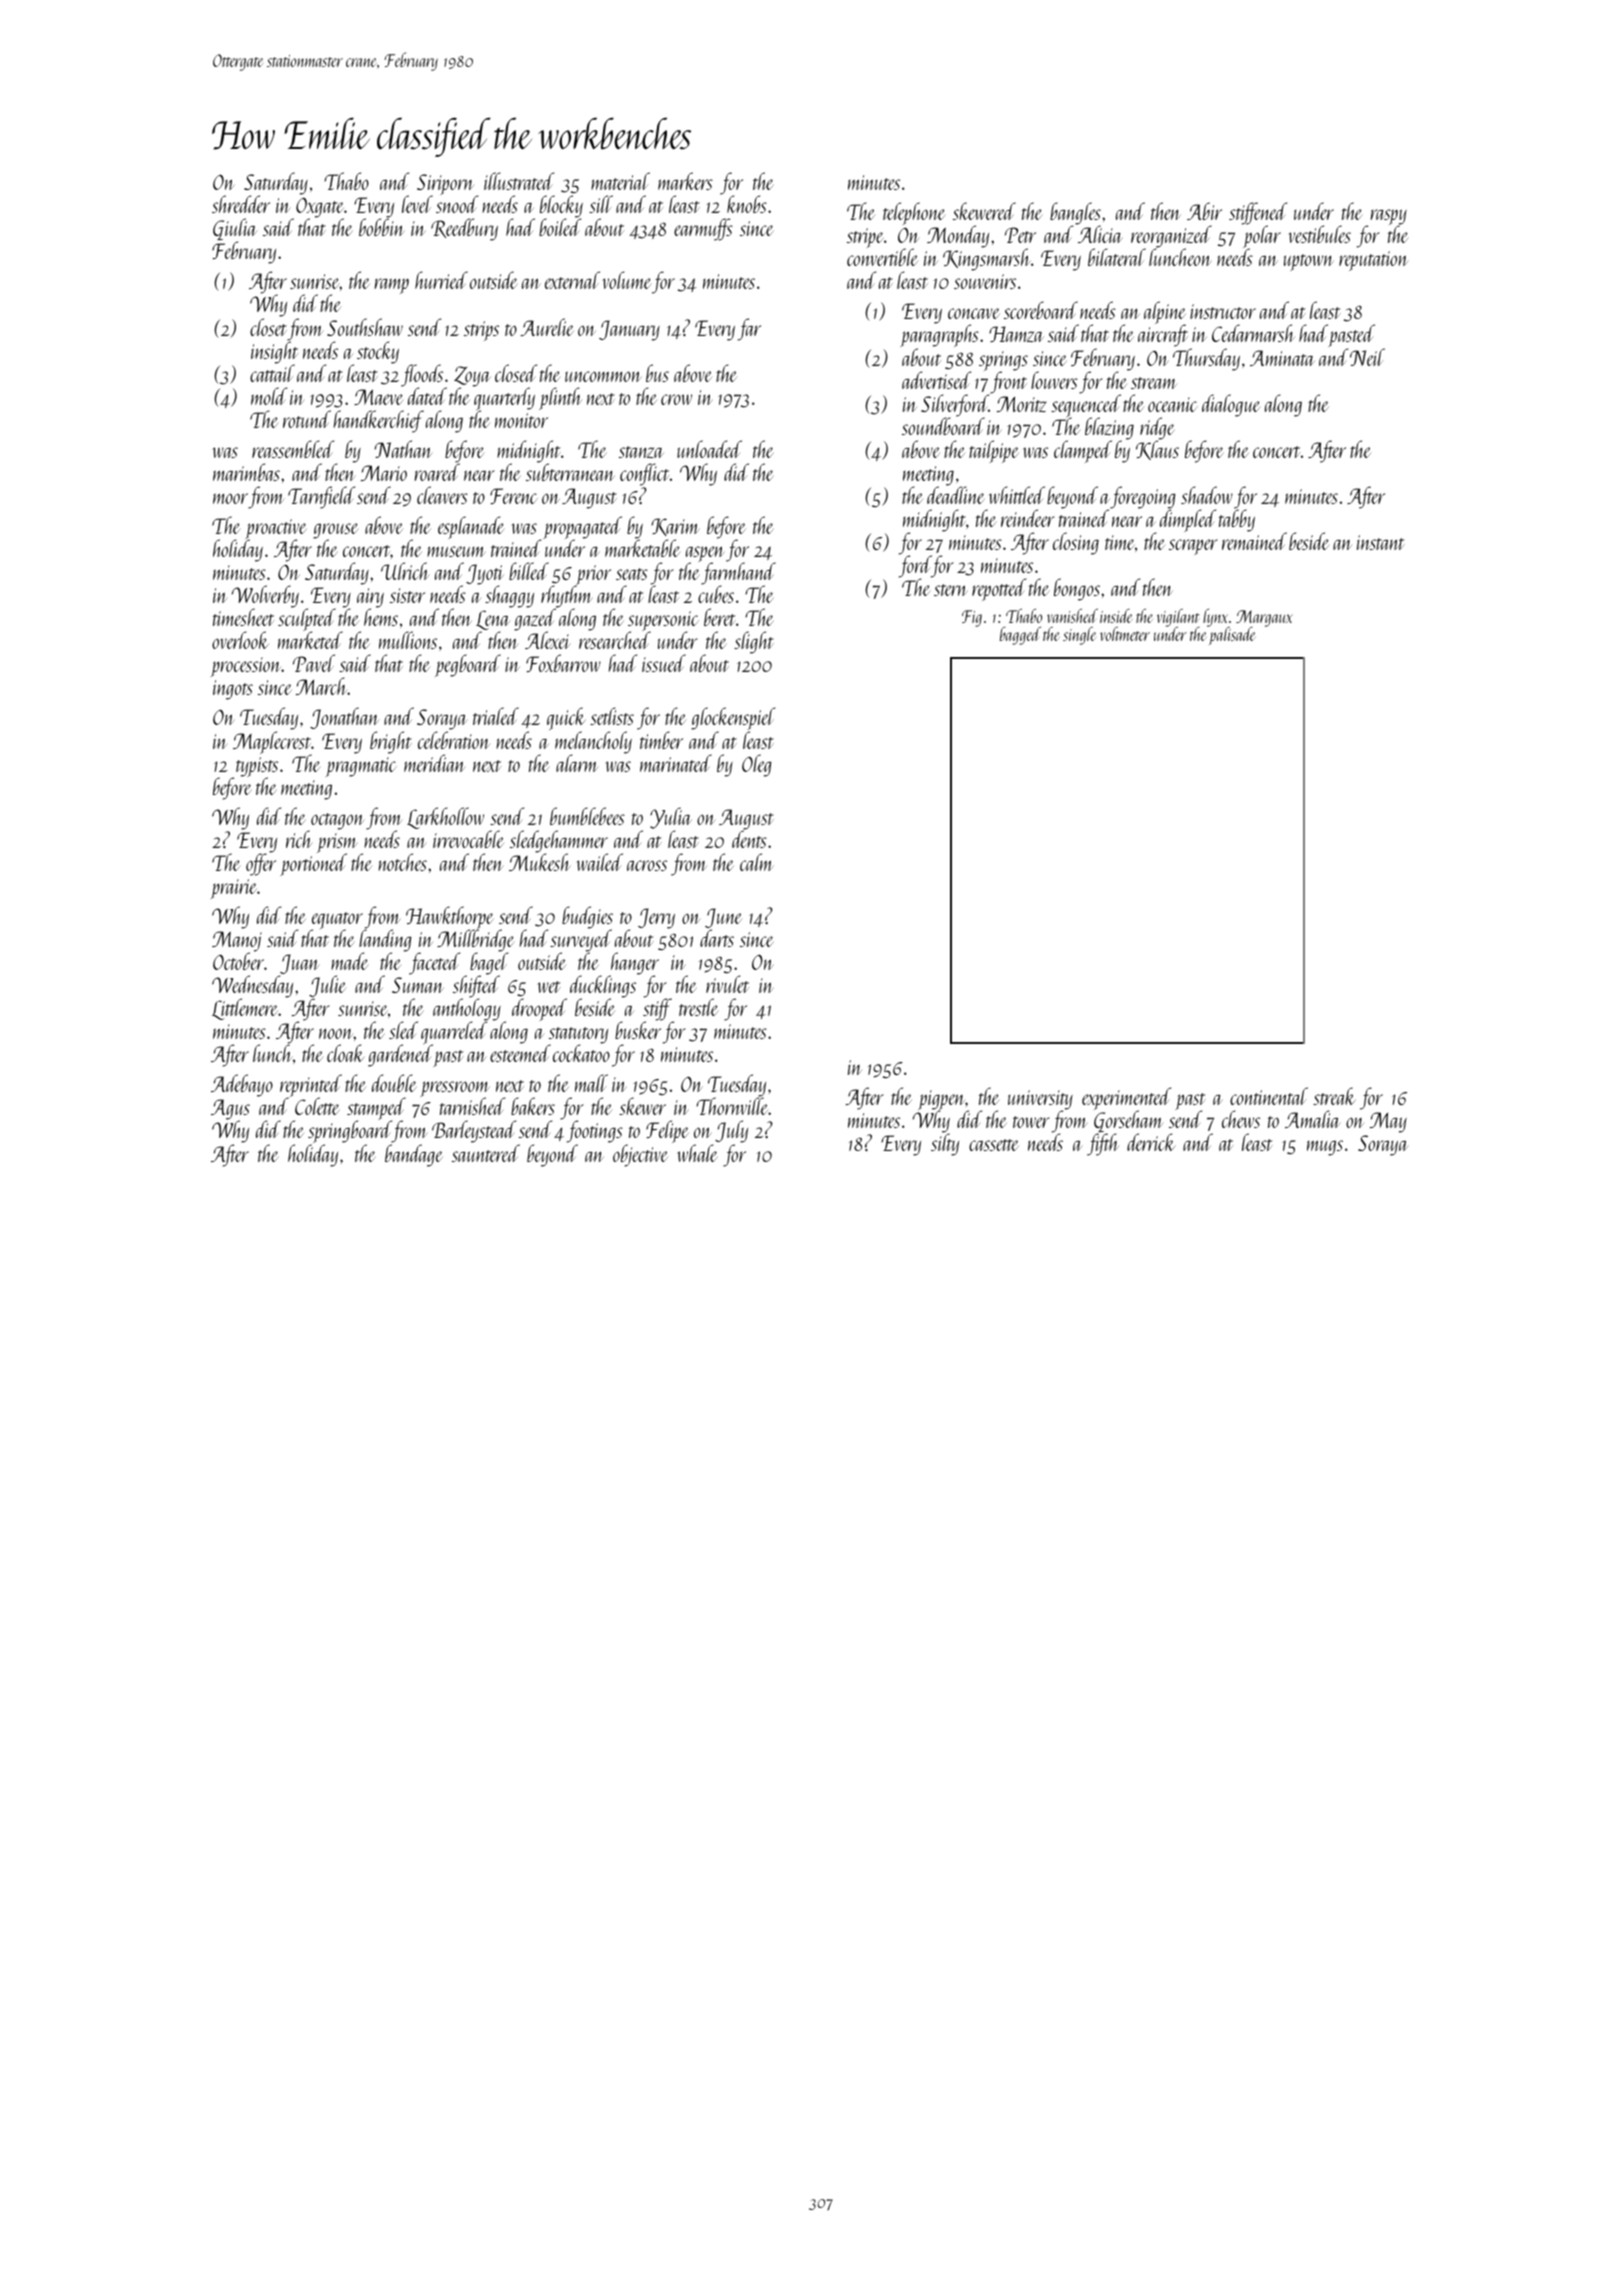  Describe the element at coordinates (663, 621) in the image. I see `supersonic` at that location.
